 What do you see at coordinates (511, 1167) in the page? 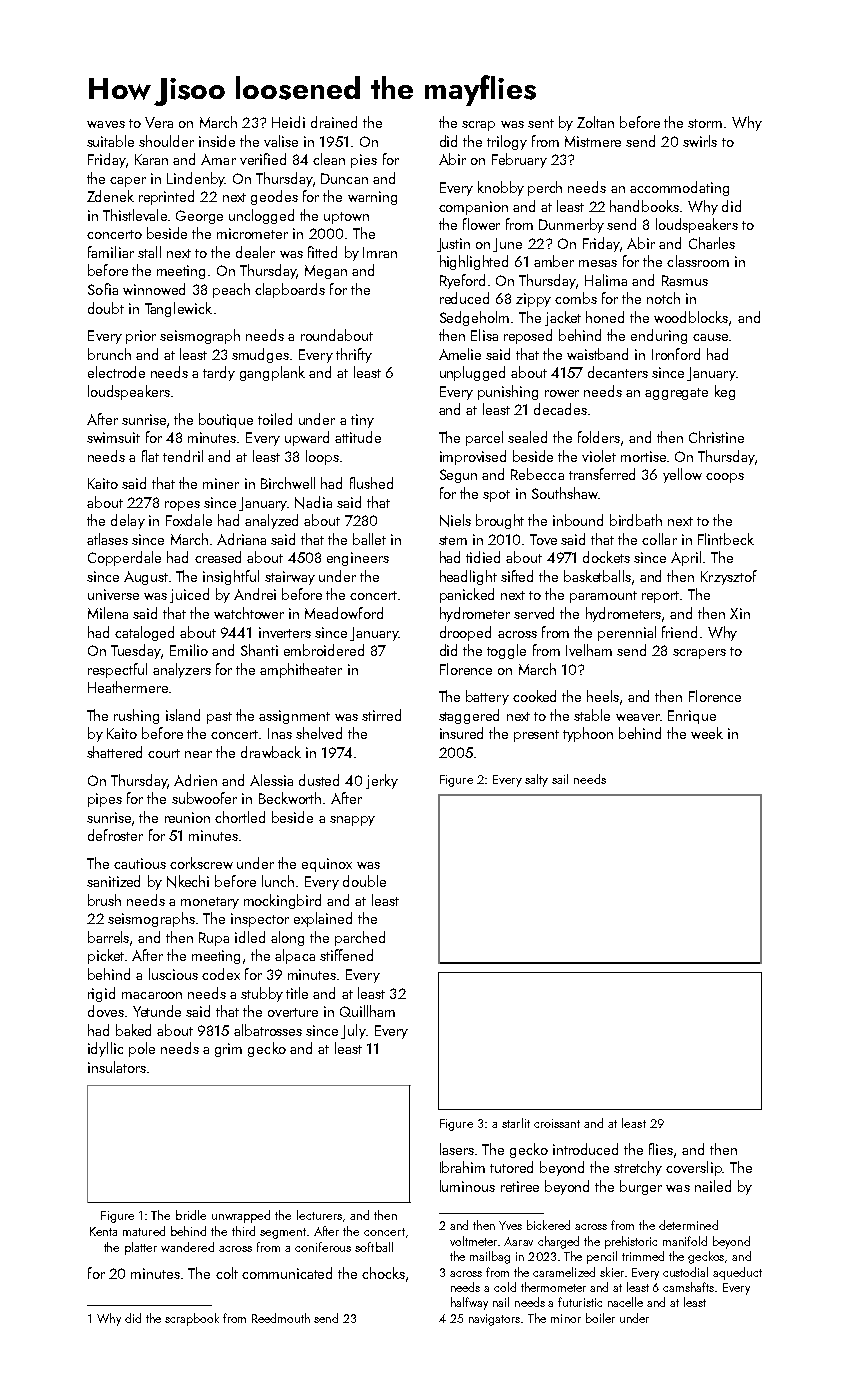
I see `tutored` at bounding box center [511, 1167].
